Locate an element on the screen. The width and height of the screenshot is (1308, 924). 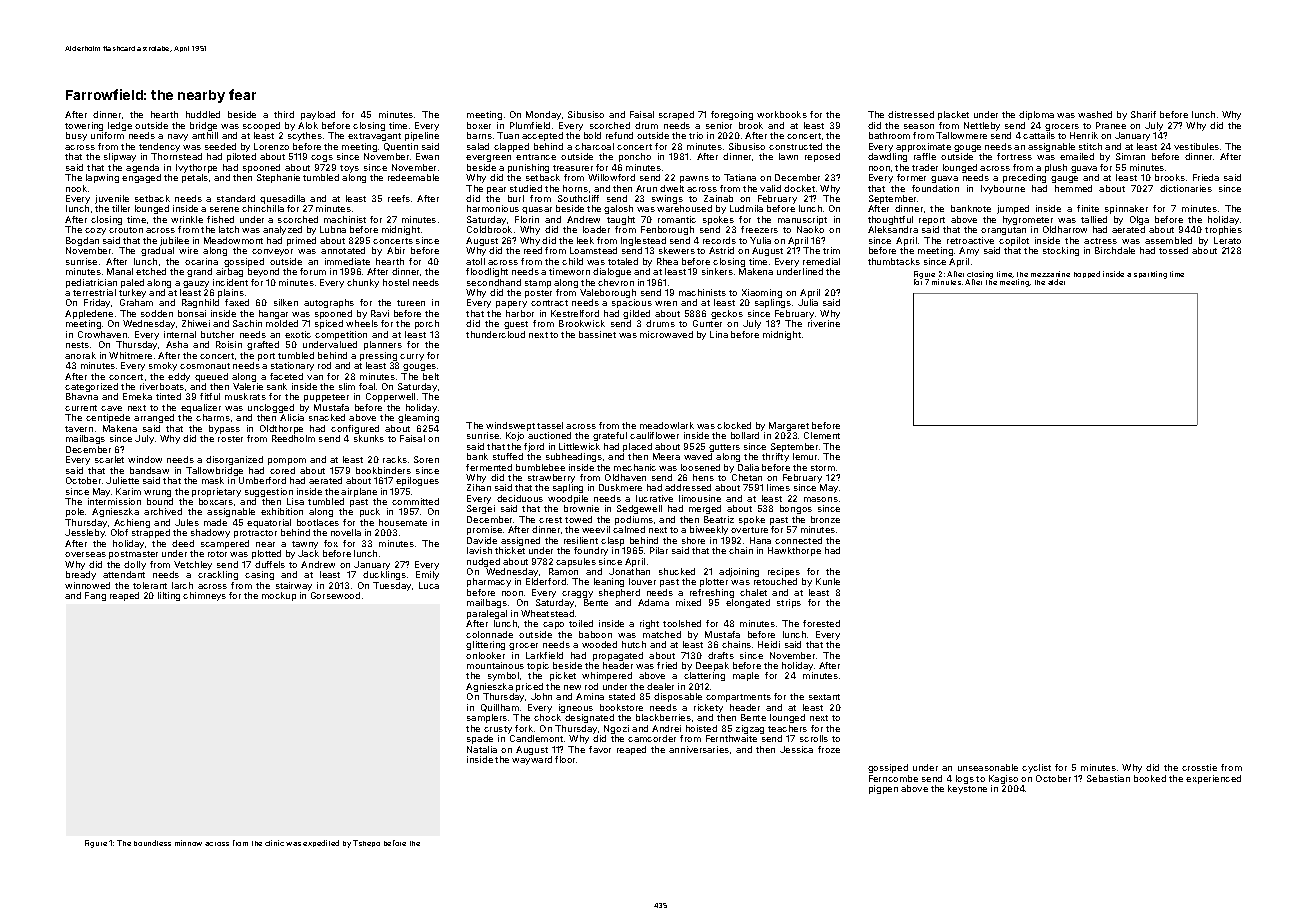
minnow is located at coordinates (188, 843).
